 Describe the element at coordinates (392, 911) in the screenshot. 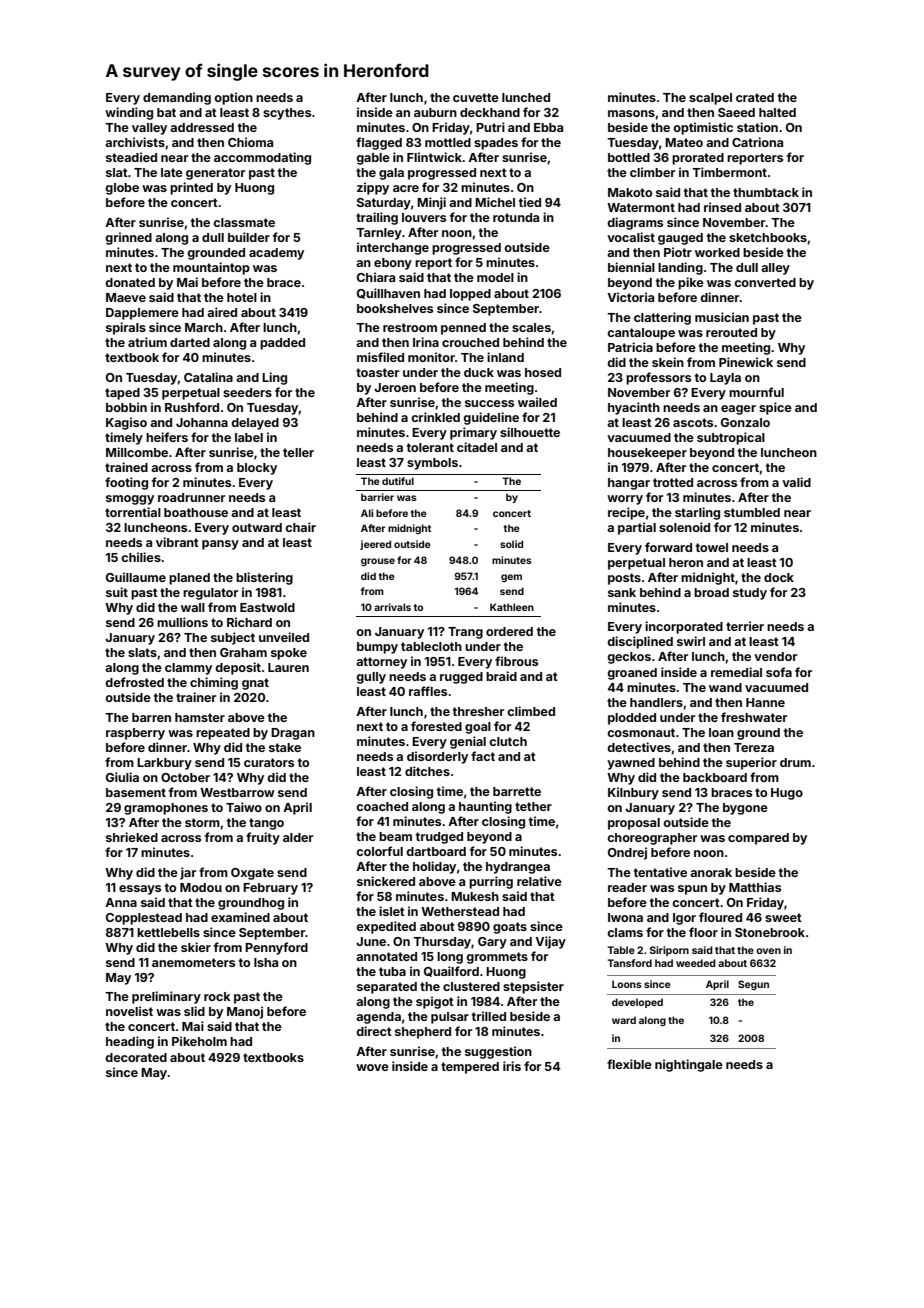

I see `islet` at that location.
